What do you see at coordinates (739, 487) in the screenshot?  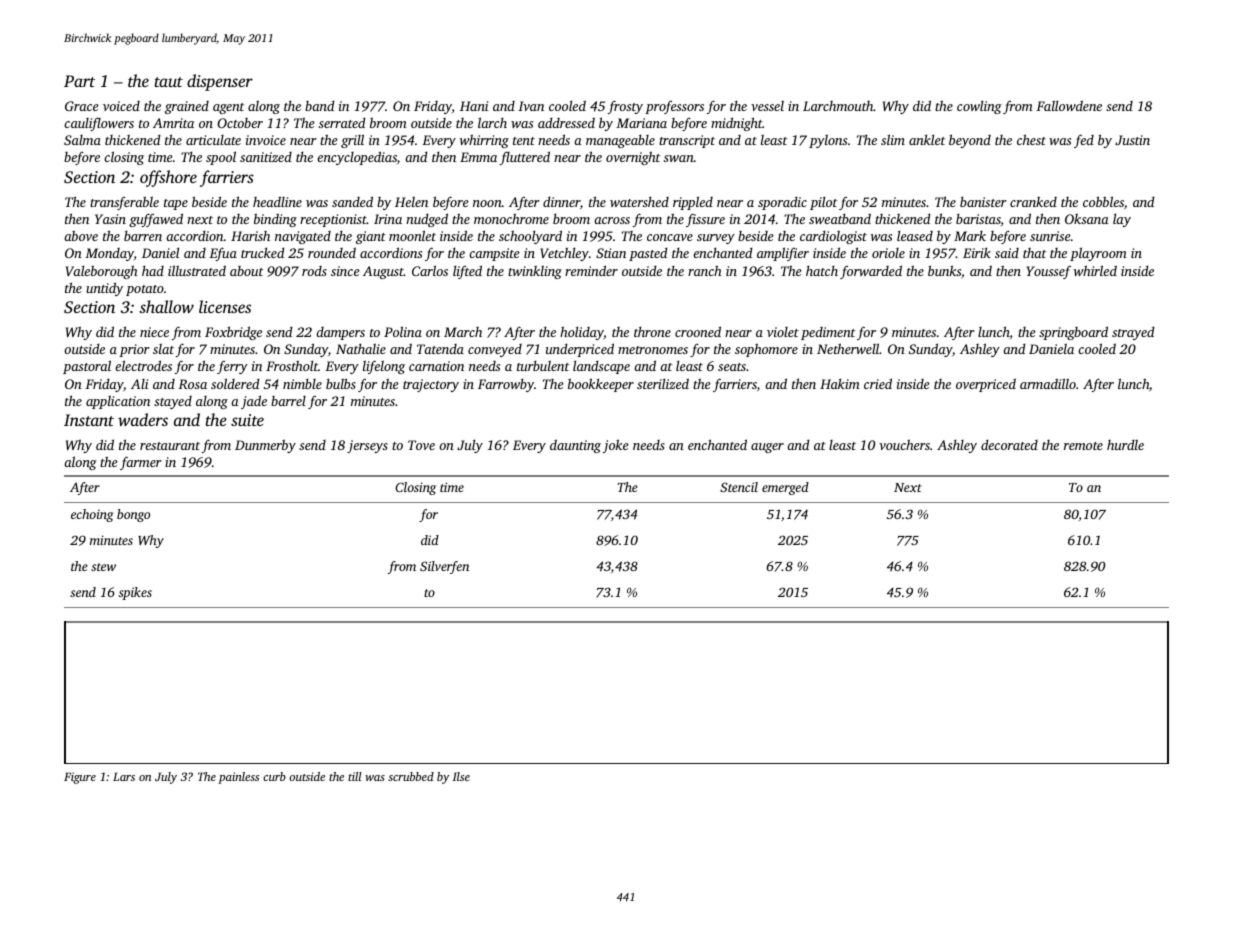 I see `Stencil` at bounding box center [739, 487].
